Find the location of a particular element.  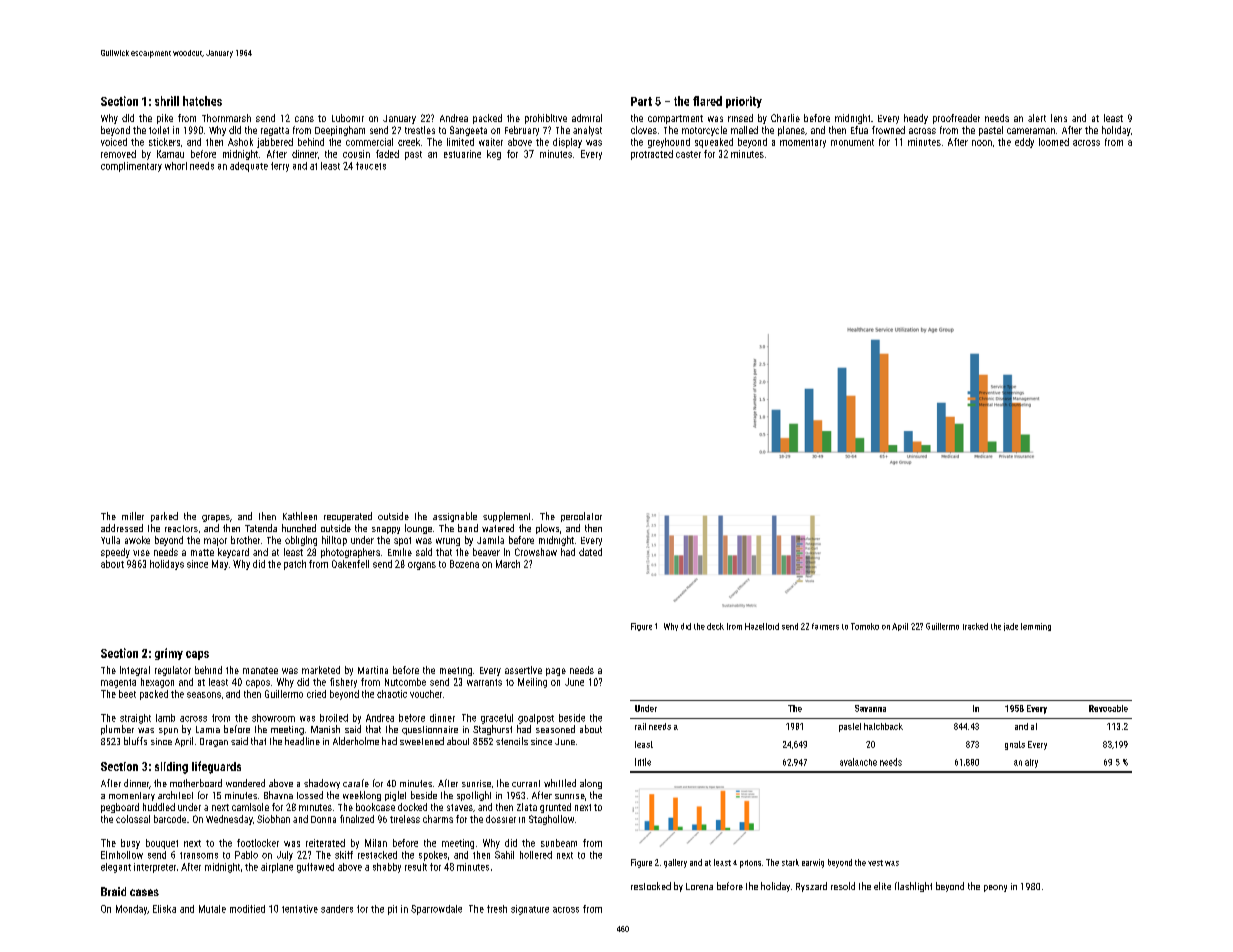

goalpost is located at coordinates (536, 719).
